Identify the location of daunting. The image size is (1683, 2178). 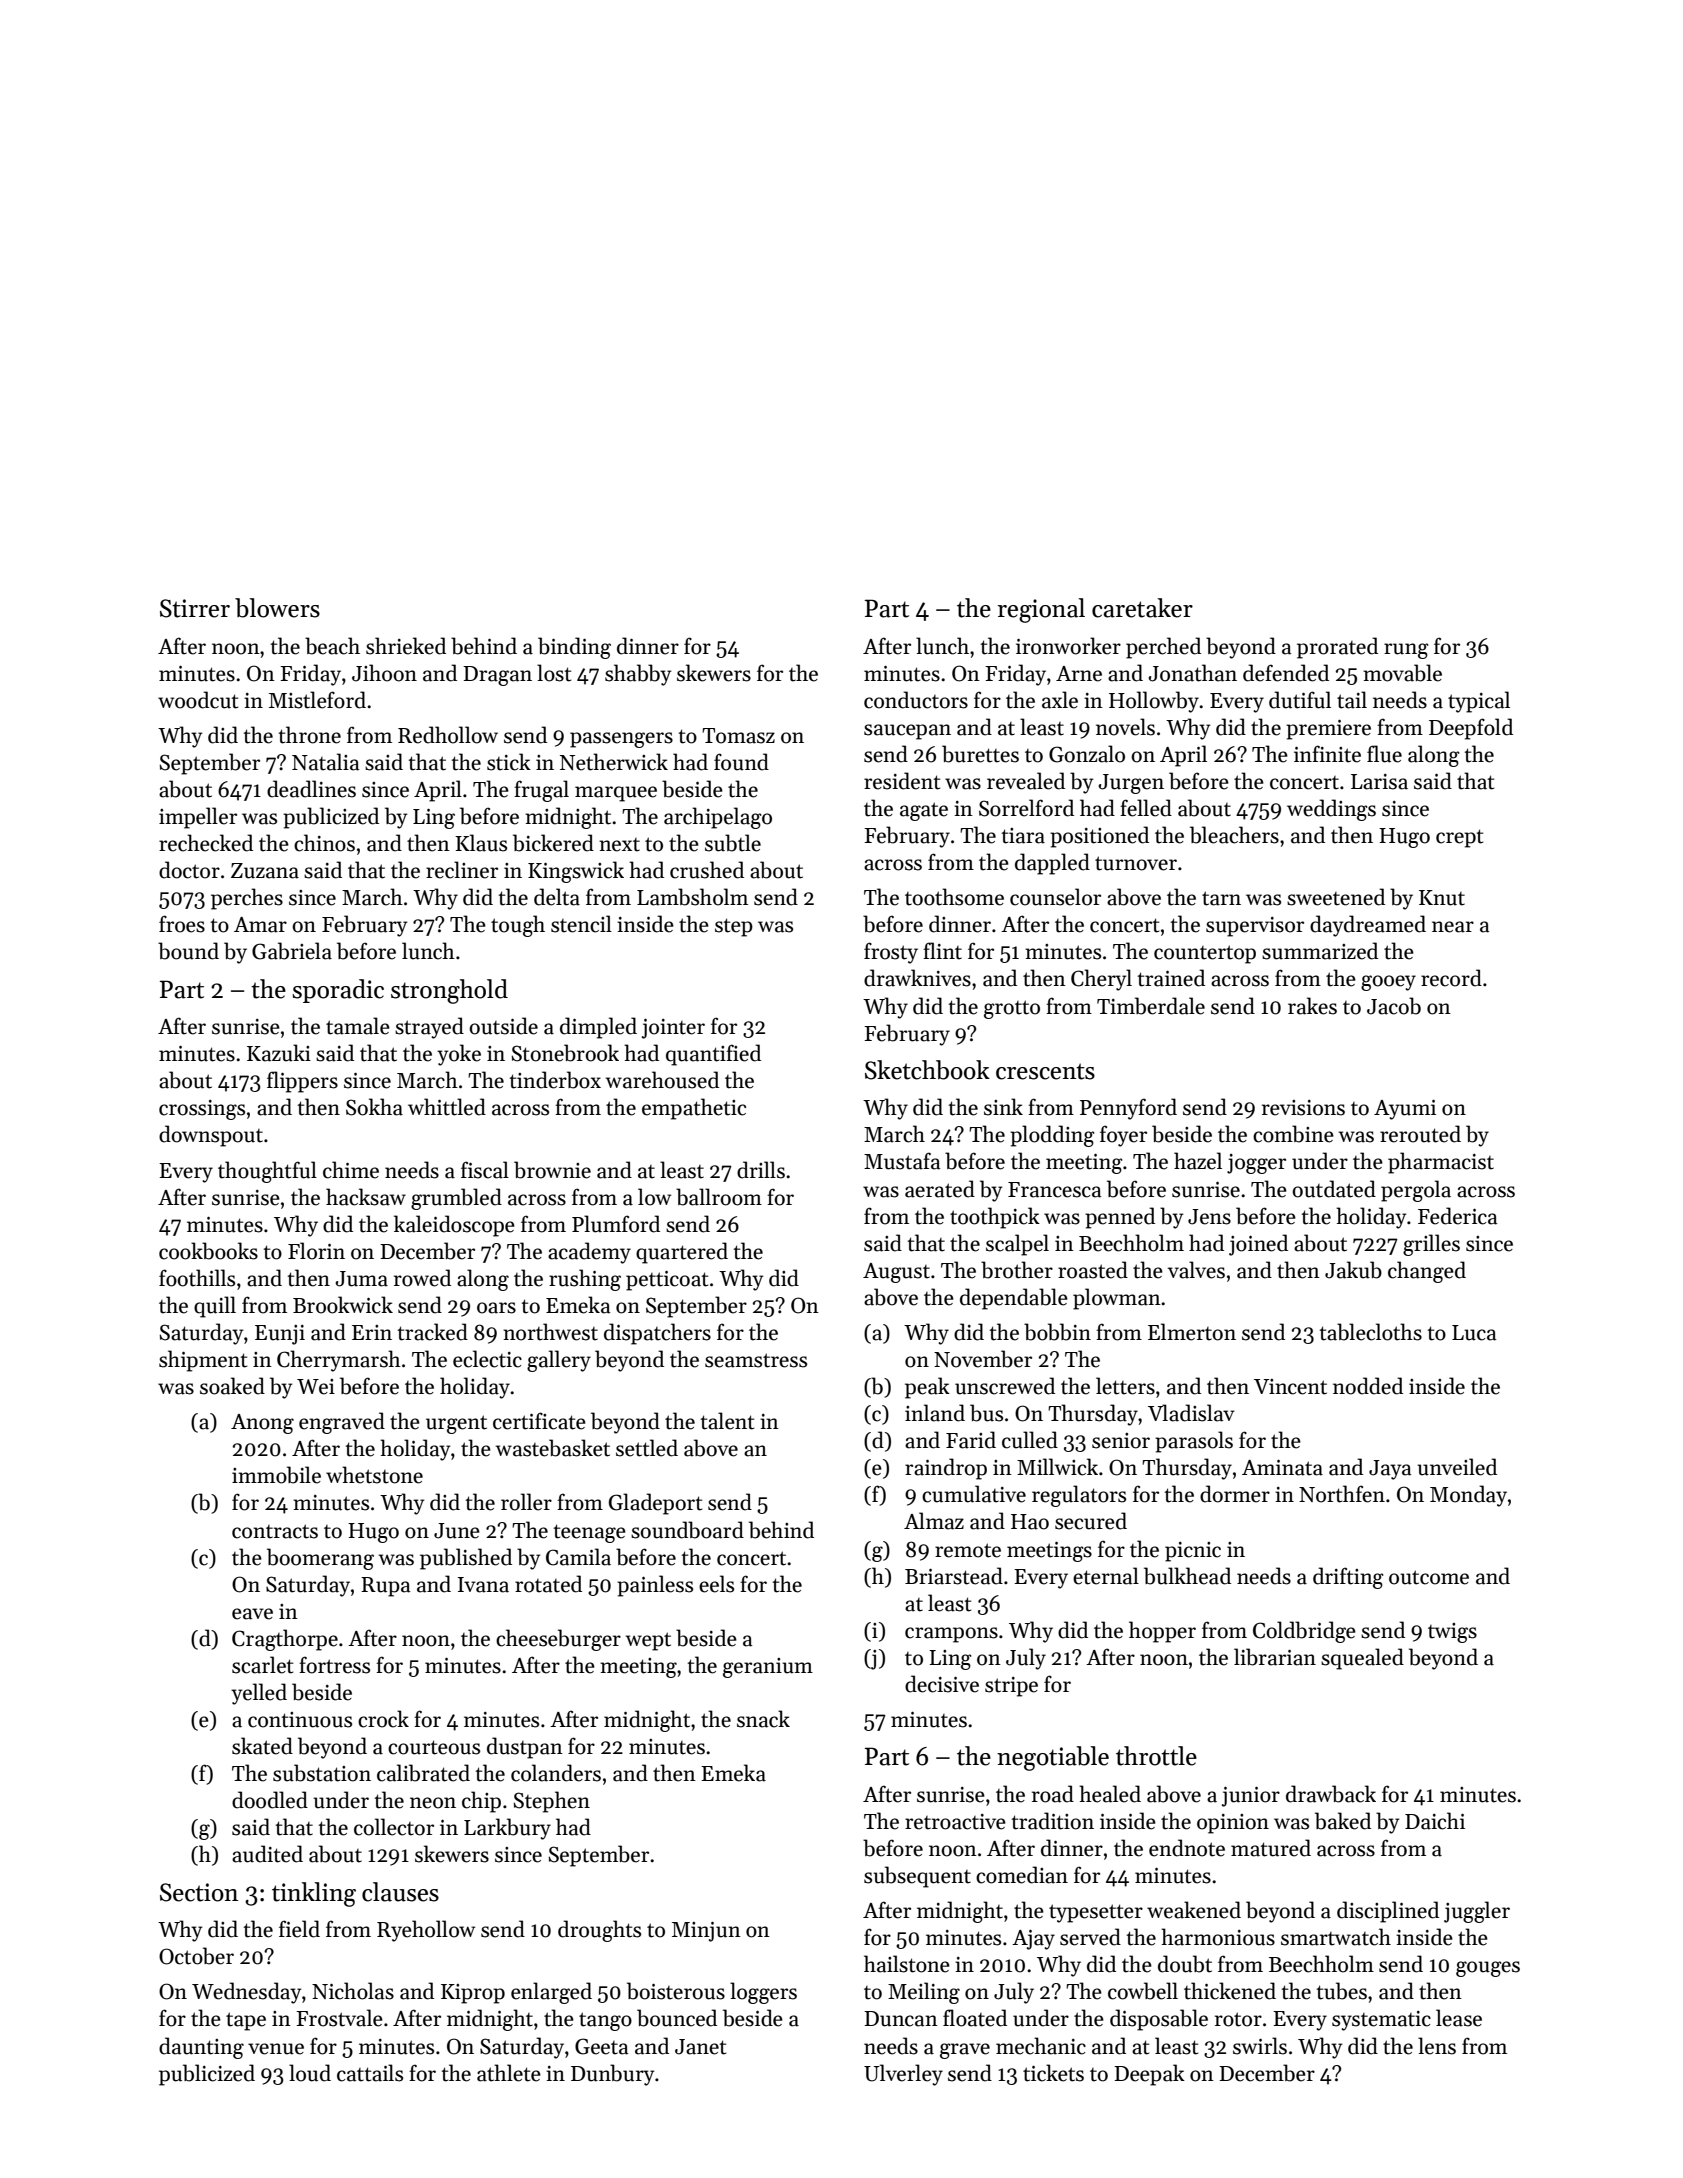
(201, 2048).
